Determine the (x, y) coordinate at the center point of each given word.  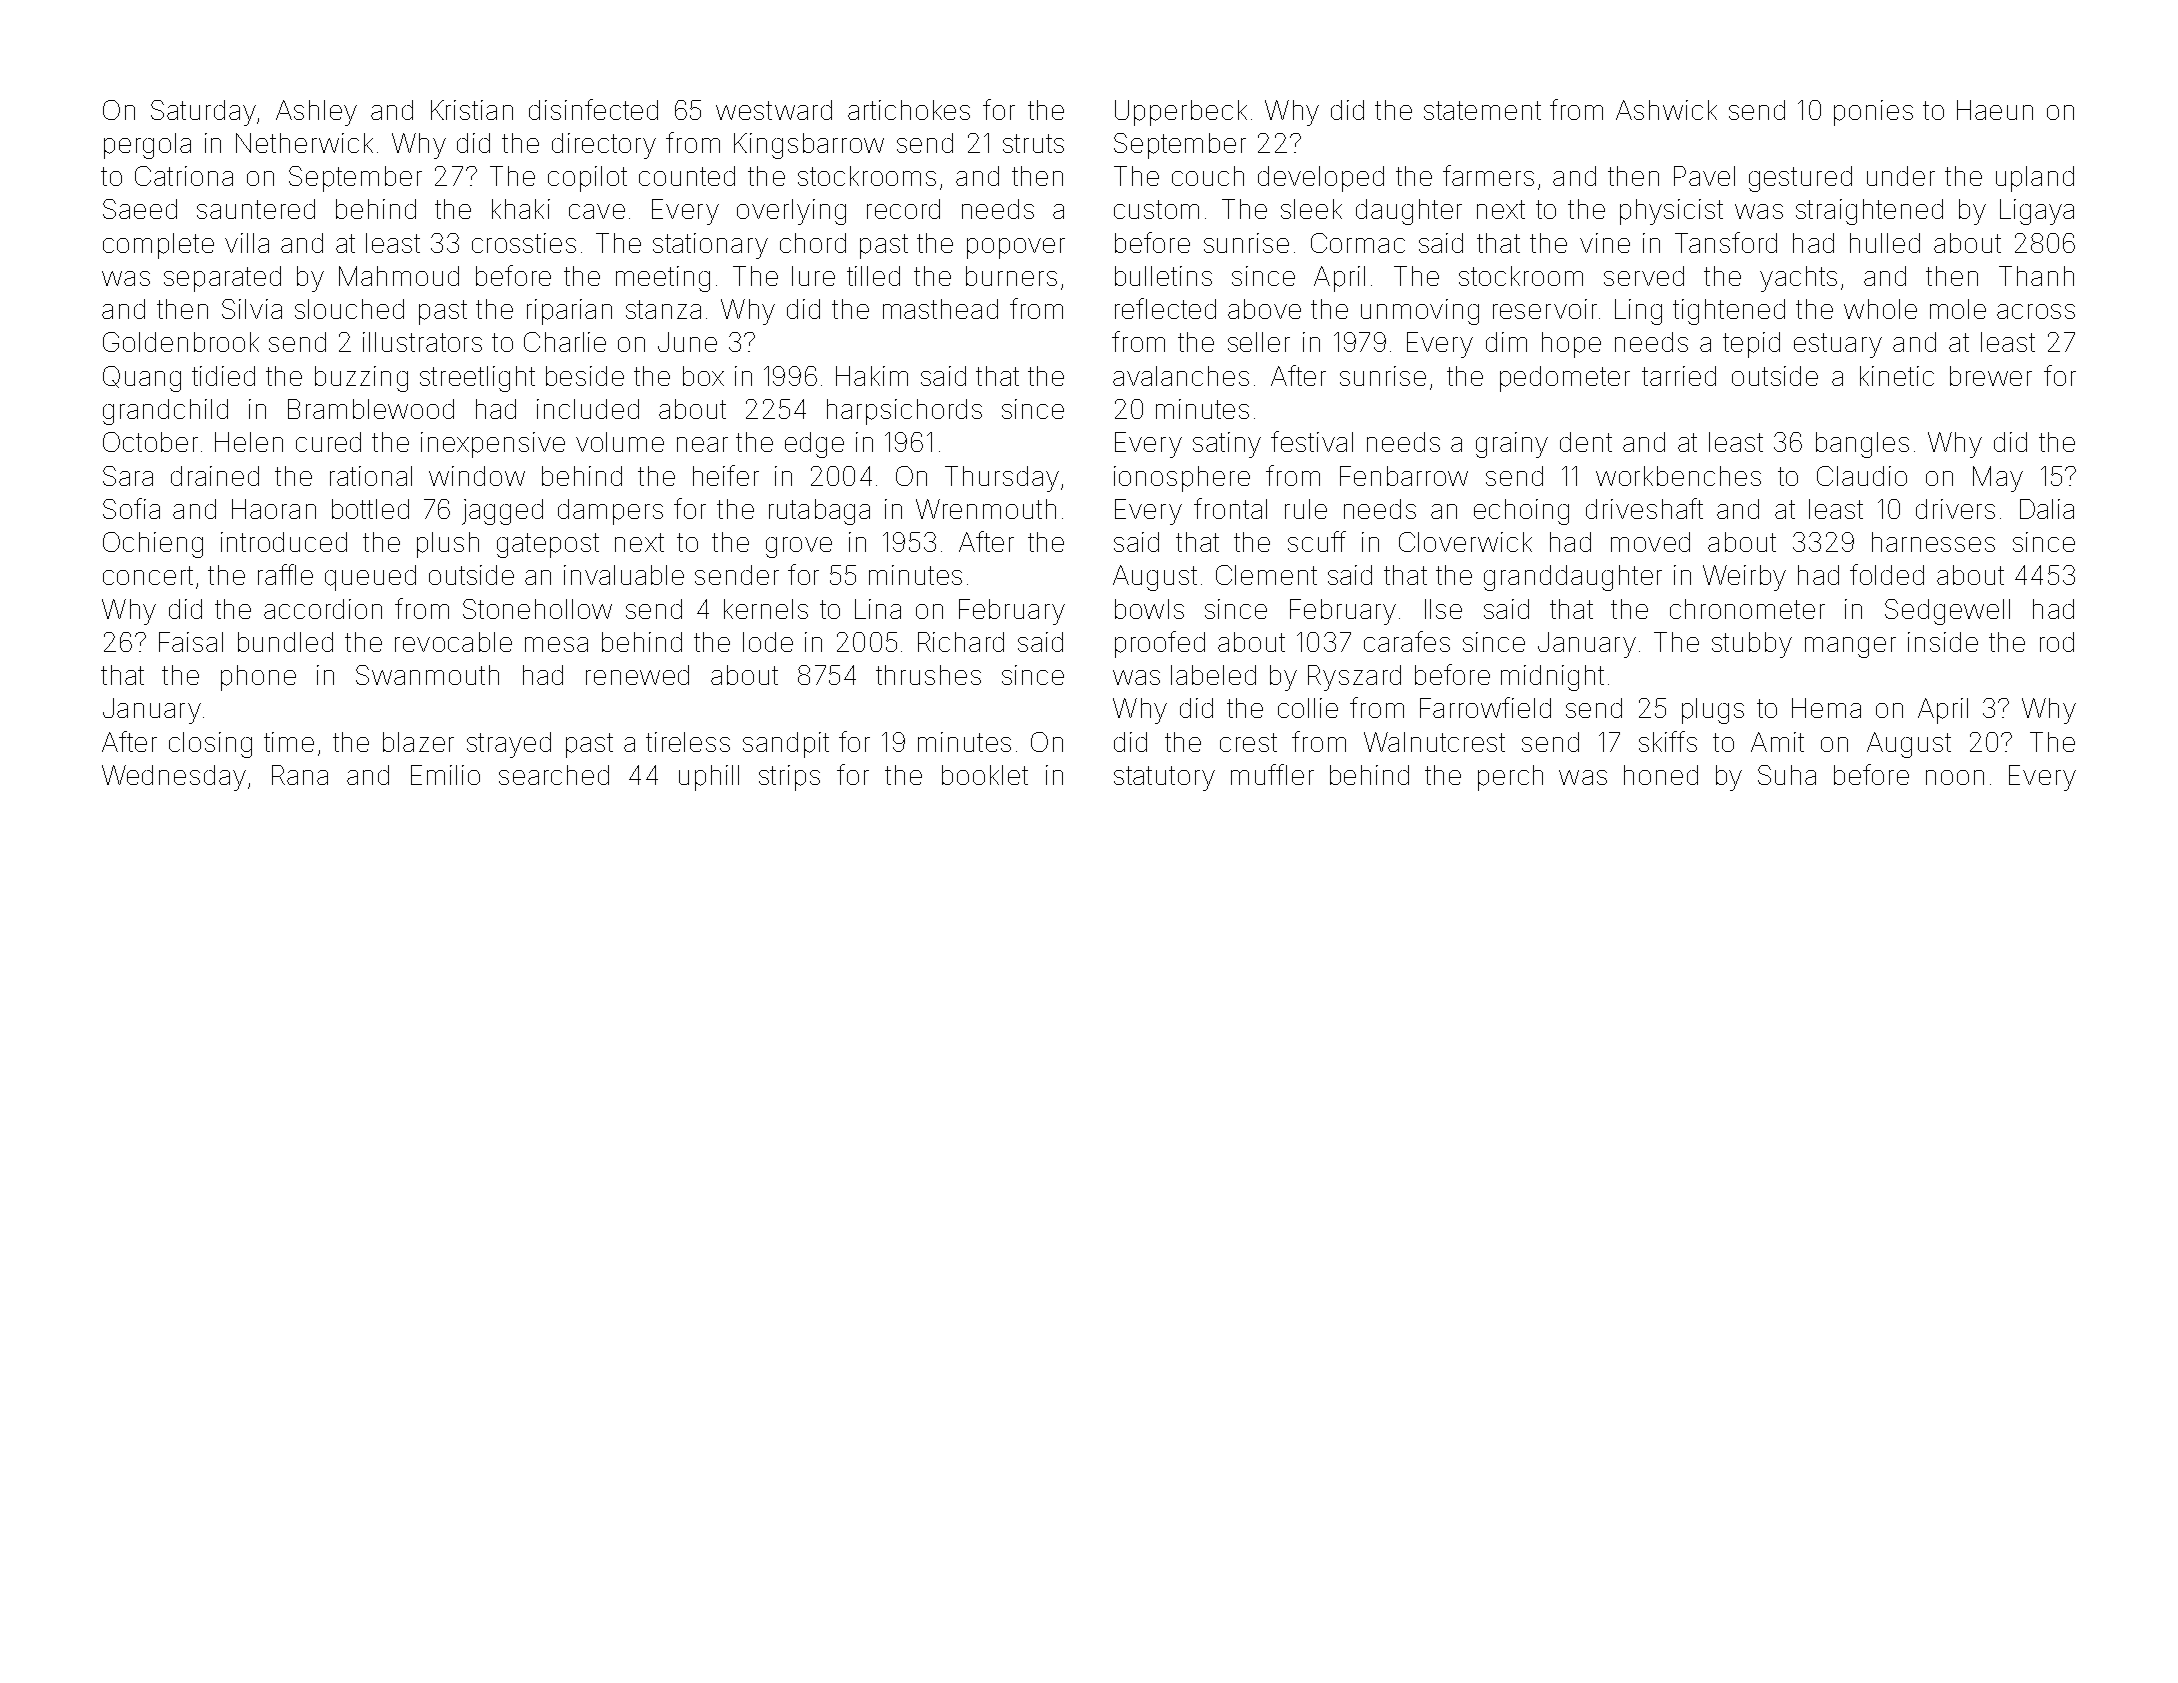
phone (258, 678)
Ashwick (1666, 110)
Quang (142, 379)
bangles (1862, 445)
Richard (961, 642)
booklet (985, 775)
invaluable (624, 575)
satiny (1227, 445)
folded (1887, 574)
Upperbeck (1181, 113)
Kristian (472, 110)
